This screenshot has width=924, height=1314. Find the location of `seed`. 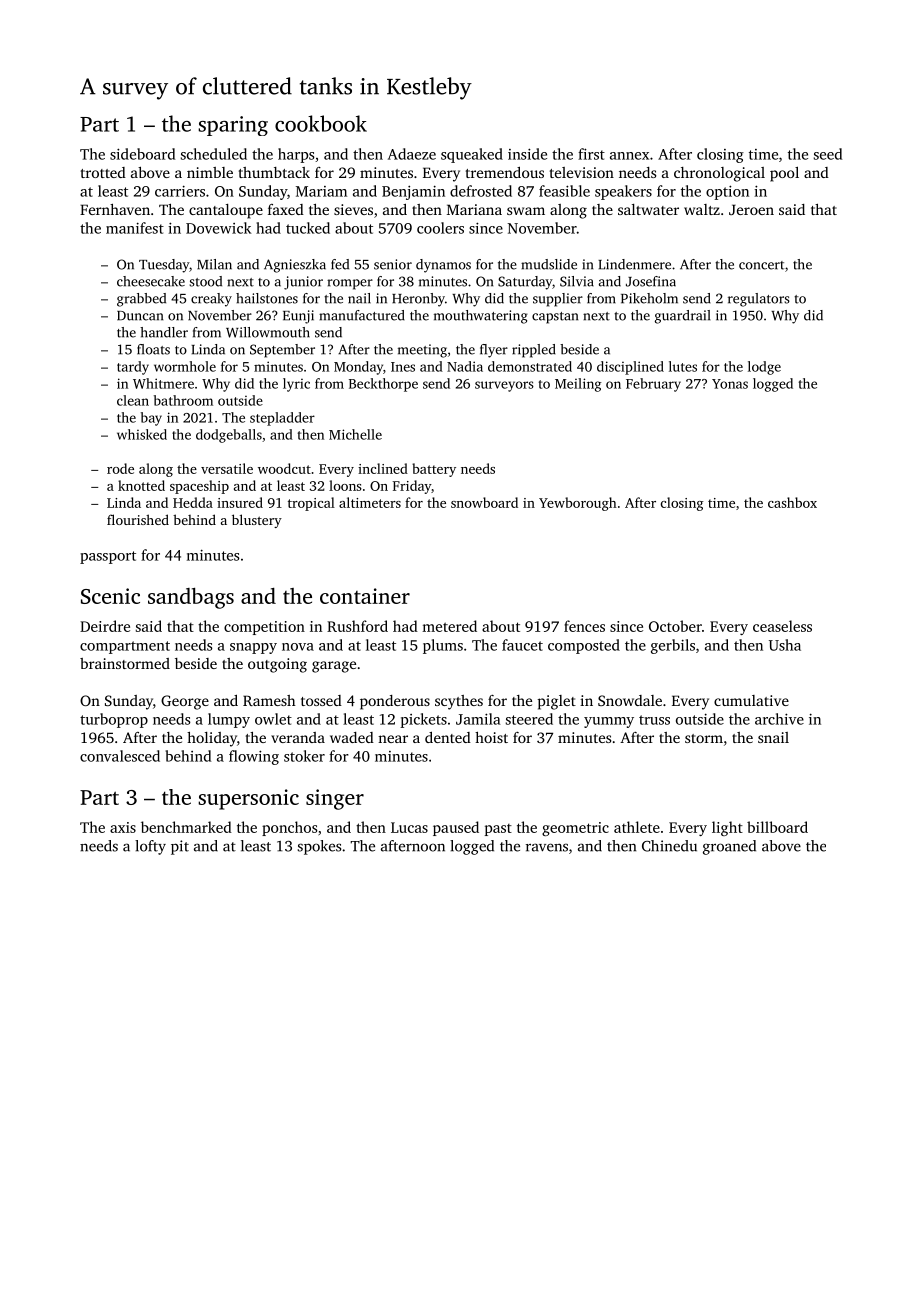

seed is located at coordinates (828, 154).
